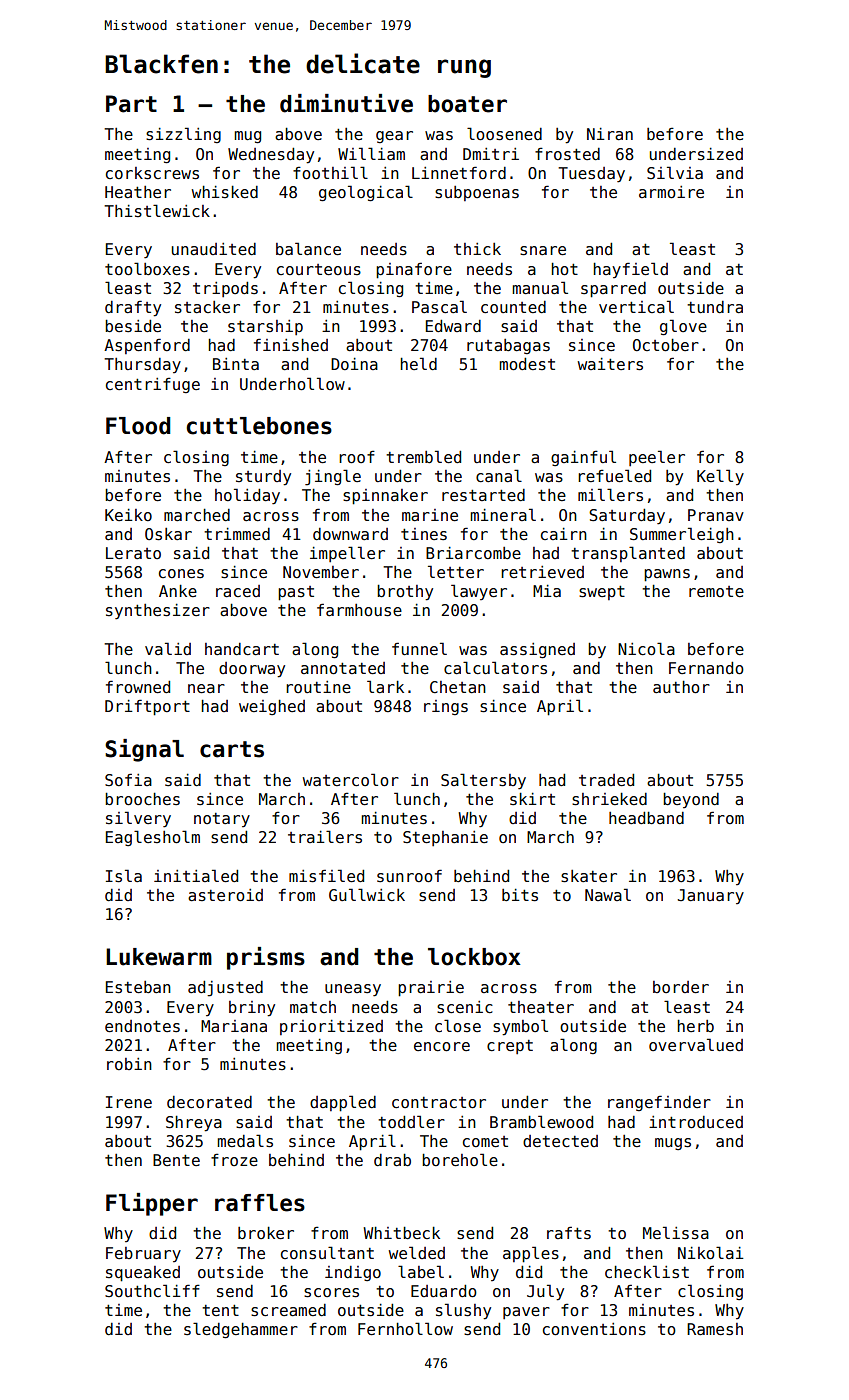 This screenshot has width=849, height=1400. What do you see at coordinates (520, 895) in the screenshot?
I see `bits` at bounding box center [520, 895].
